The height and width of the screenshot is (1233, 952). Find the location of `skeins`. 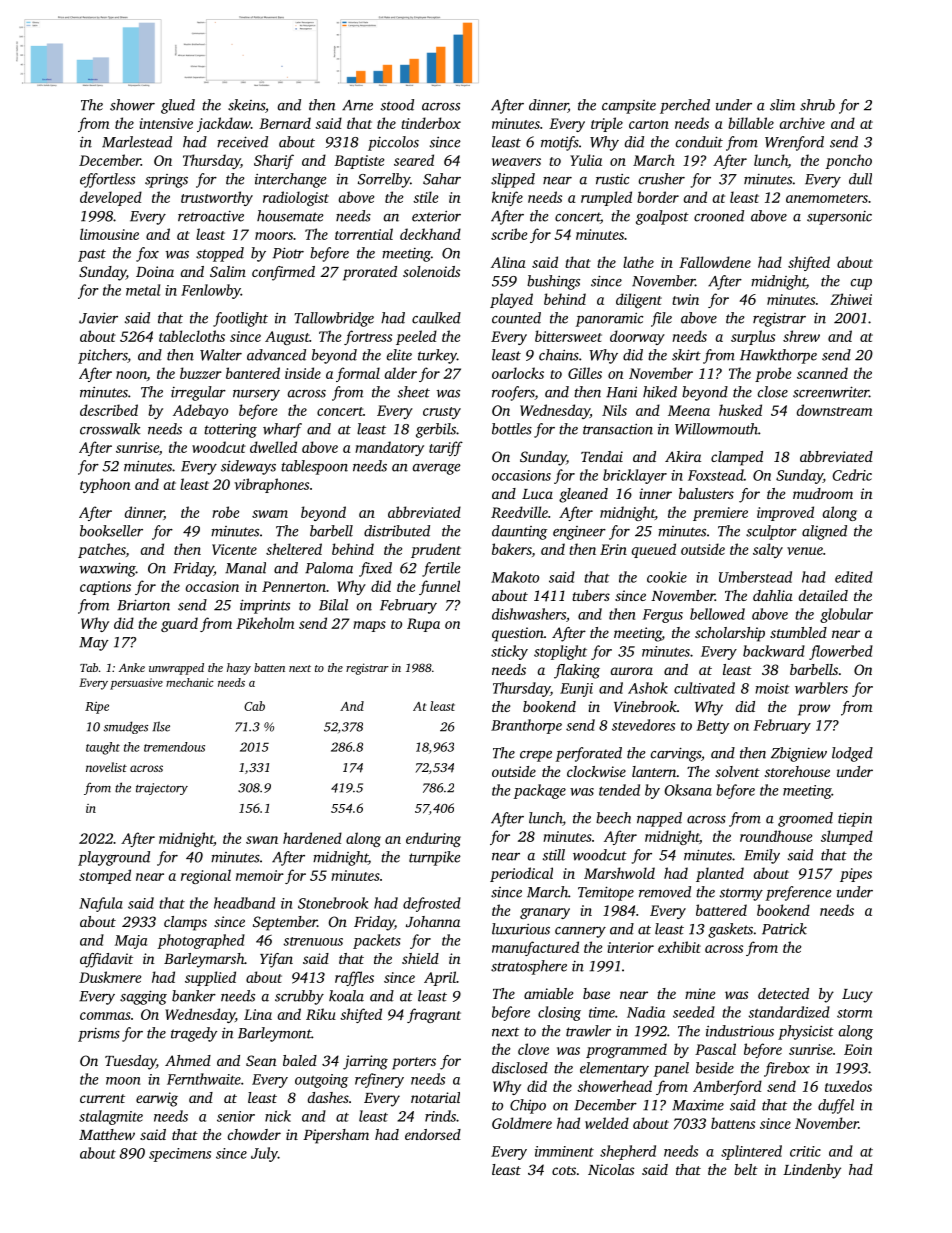

skeins is located at coordinates (246, 105).
